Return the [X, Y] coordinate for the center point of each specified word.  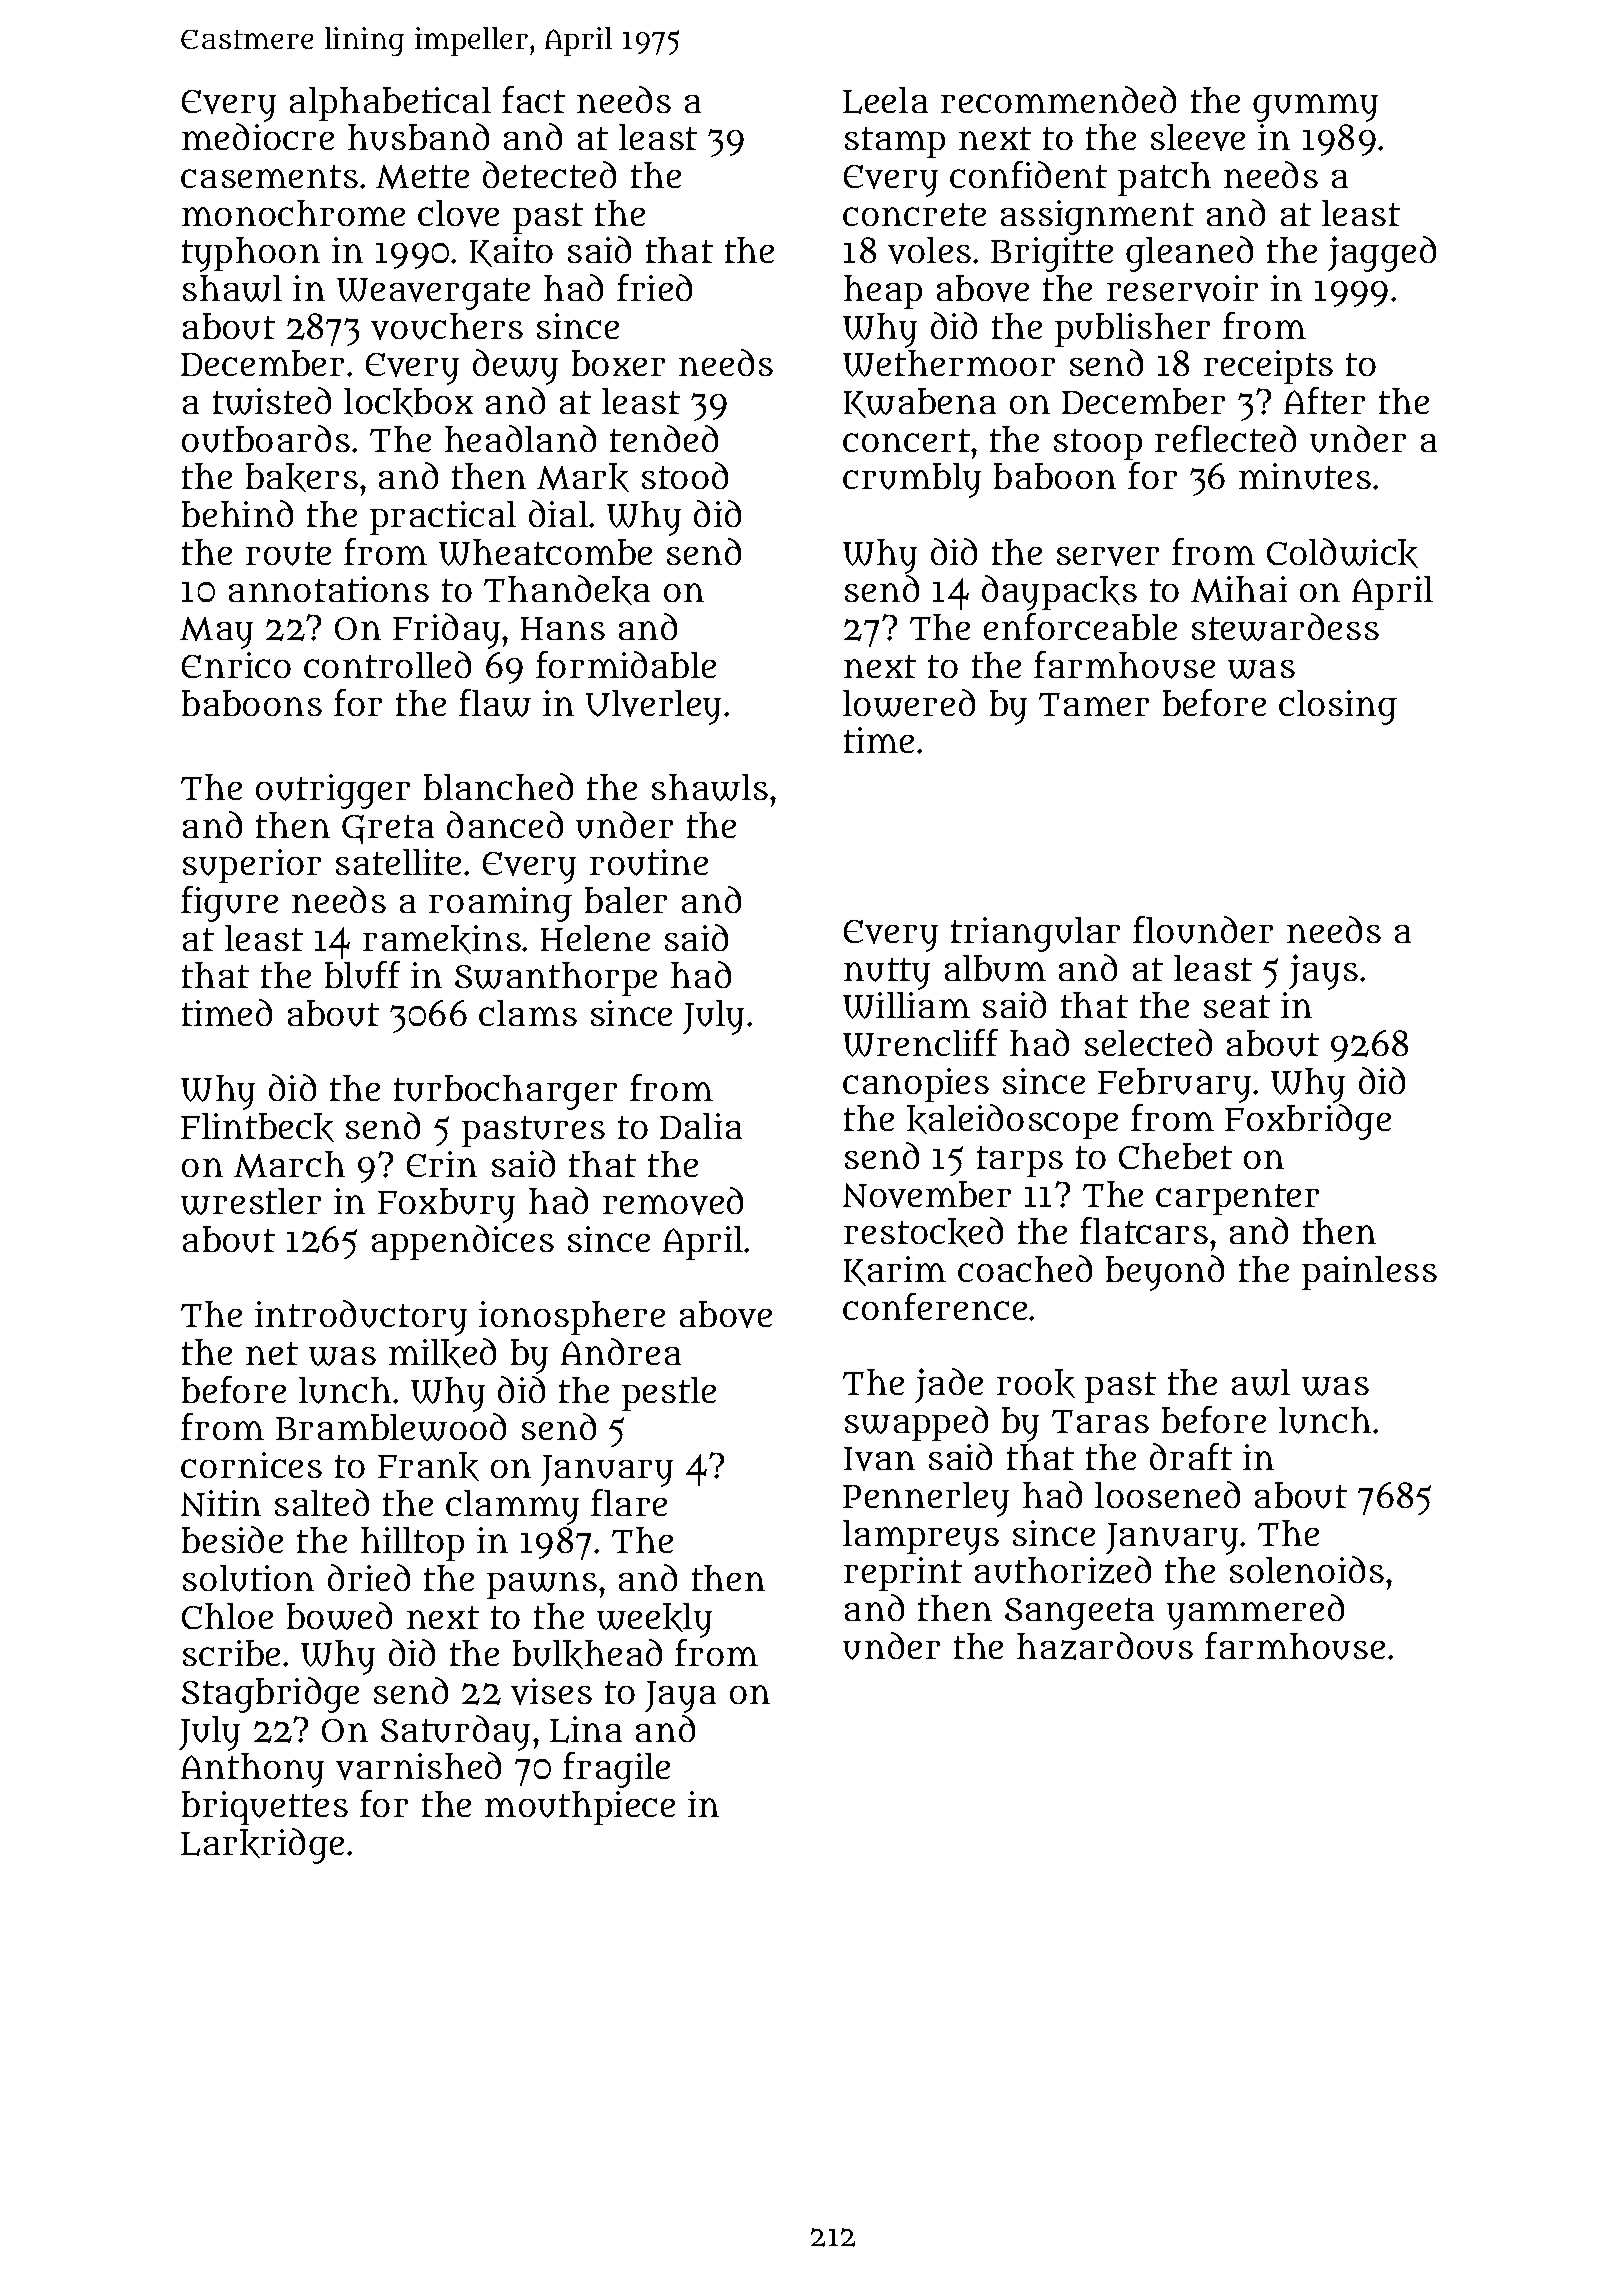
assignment [1097, 217]
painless [1369, 1273]
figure [229, 904]
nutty [887, 974]
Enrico [236, 665]
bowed [339, 1616]
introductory [361, 1318]
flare [629, 1502]
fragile [616, 1770]
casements [269, 176]
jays [1323, 972]
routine [649, 862]
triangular [1035, 934]
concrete [914, 214]
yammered [1255, 1612]
